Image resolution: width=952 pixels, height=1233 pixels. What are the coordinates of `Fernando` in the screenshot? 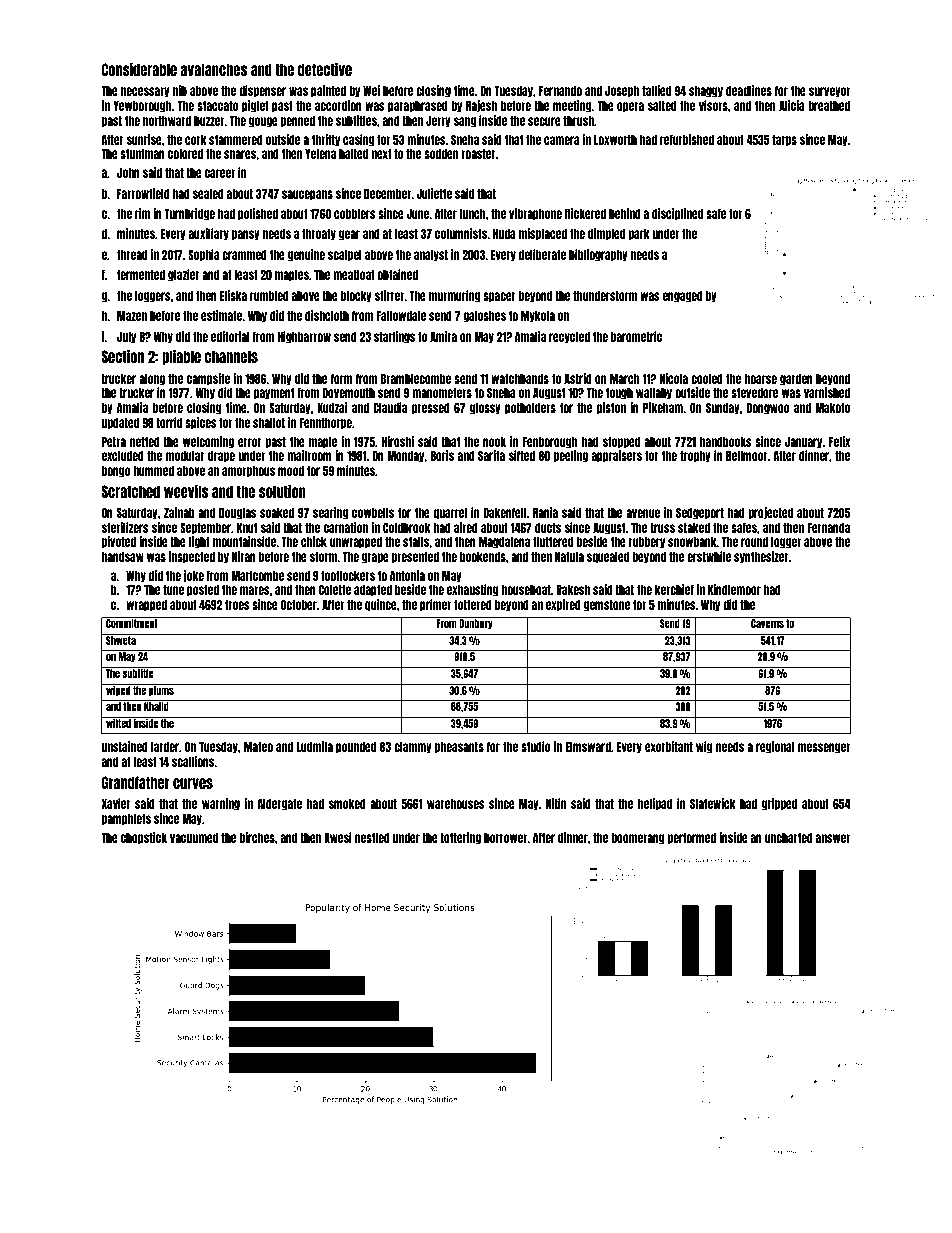 It's located at (560, 91).
